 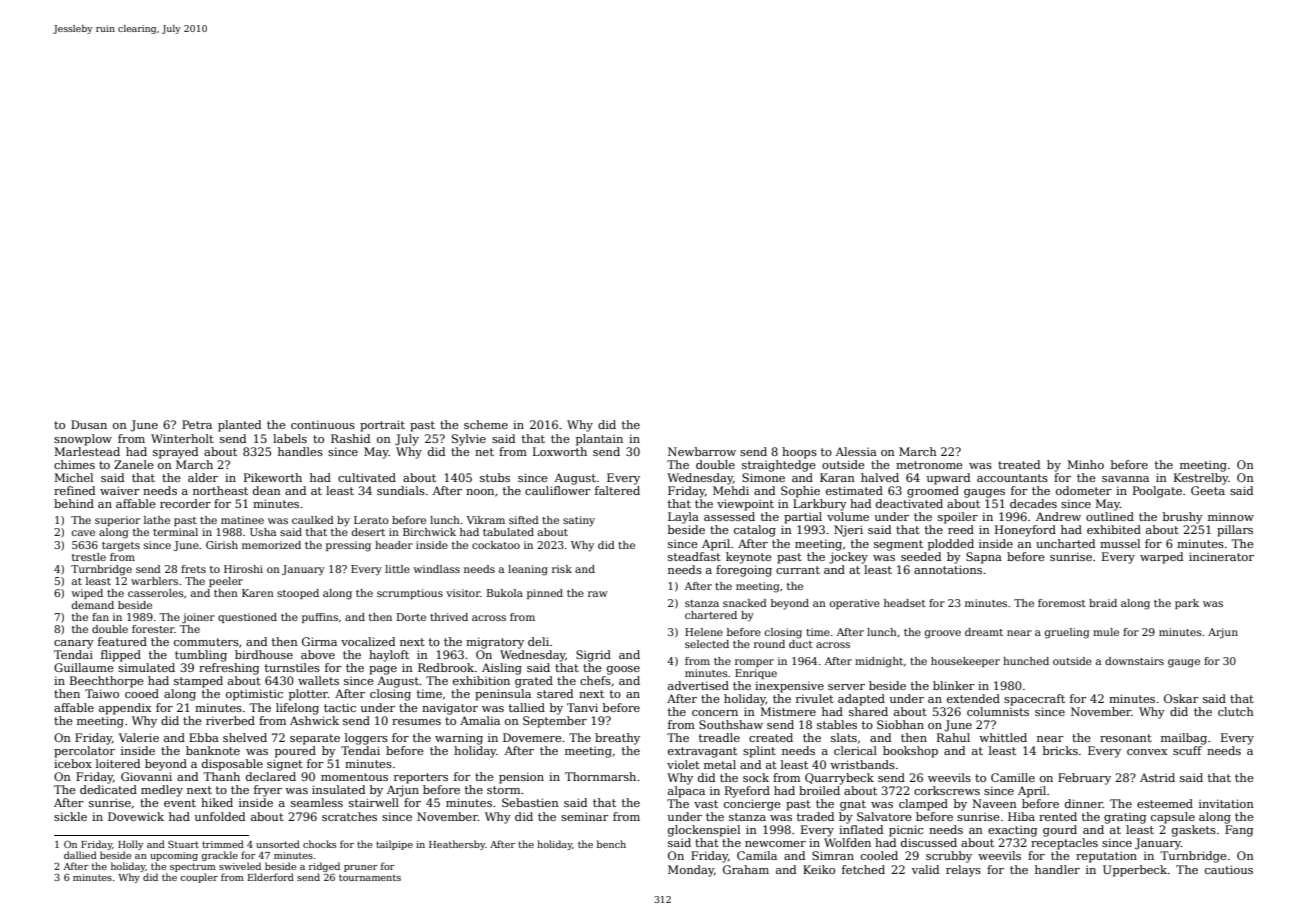 What do you see at coordinates (1134, 661) in the page?
I see `downstairs` at bounding box center [1134, 661].
